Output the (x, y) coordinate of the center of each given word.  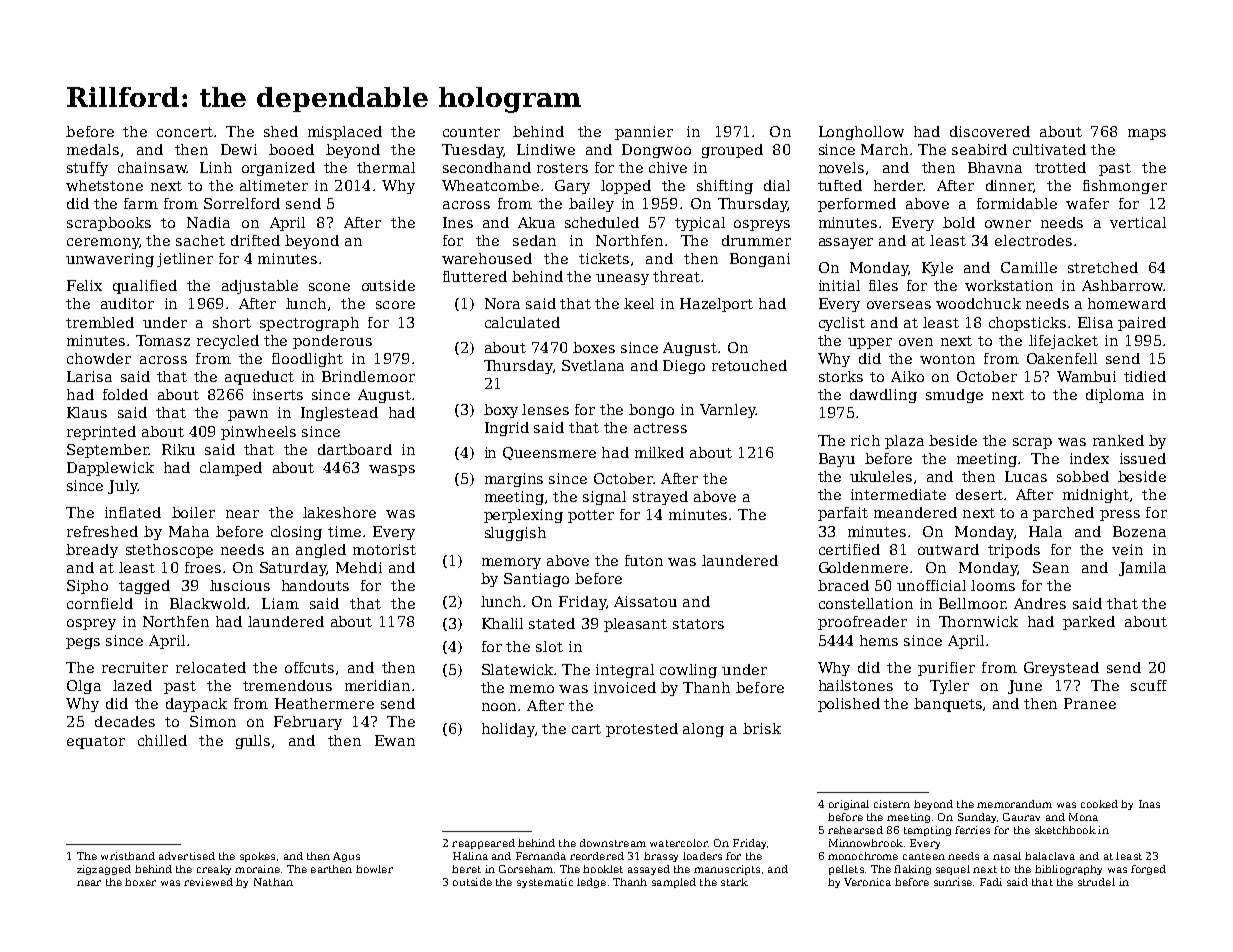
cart (586, 729)
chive (668, 167)
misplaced (345, 133)
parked (1089, 623)
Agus (346, 857)
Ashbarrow (1122, 285)
